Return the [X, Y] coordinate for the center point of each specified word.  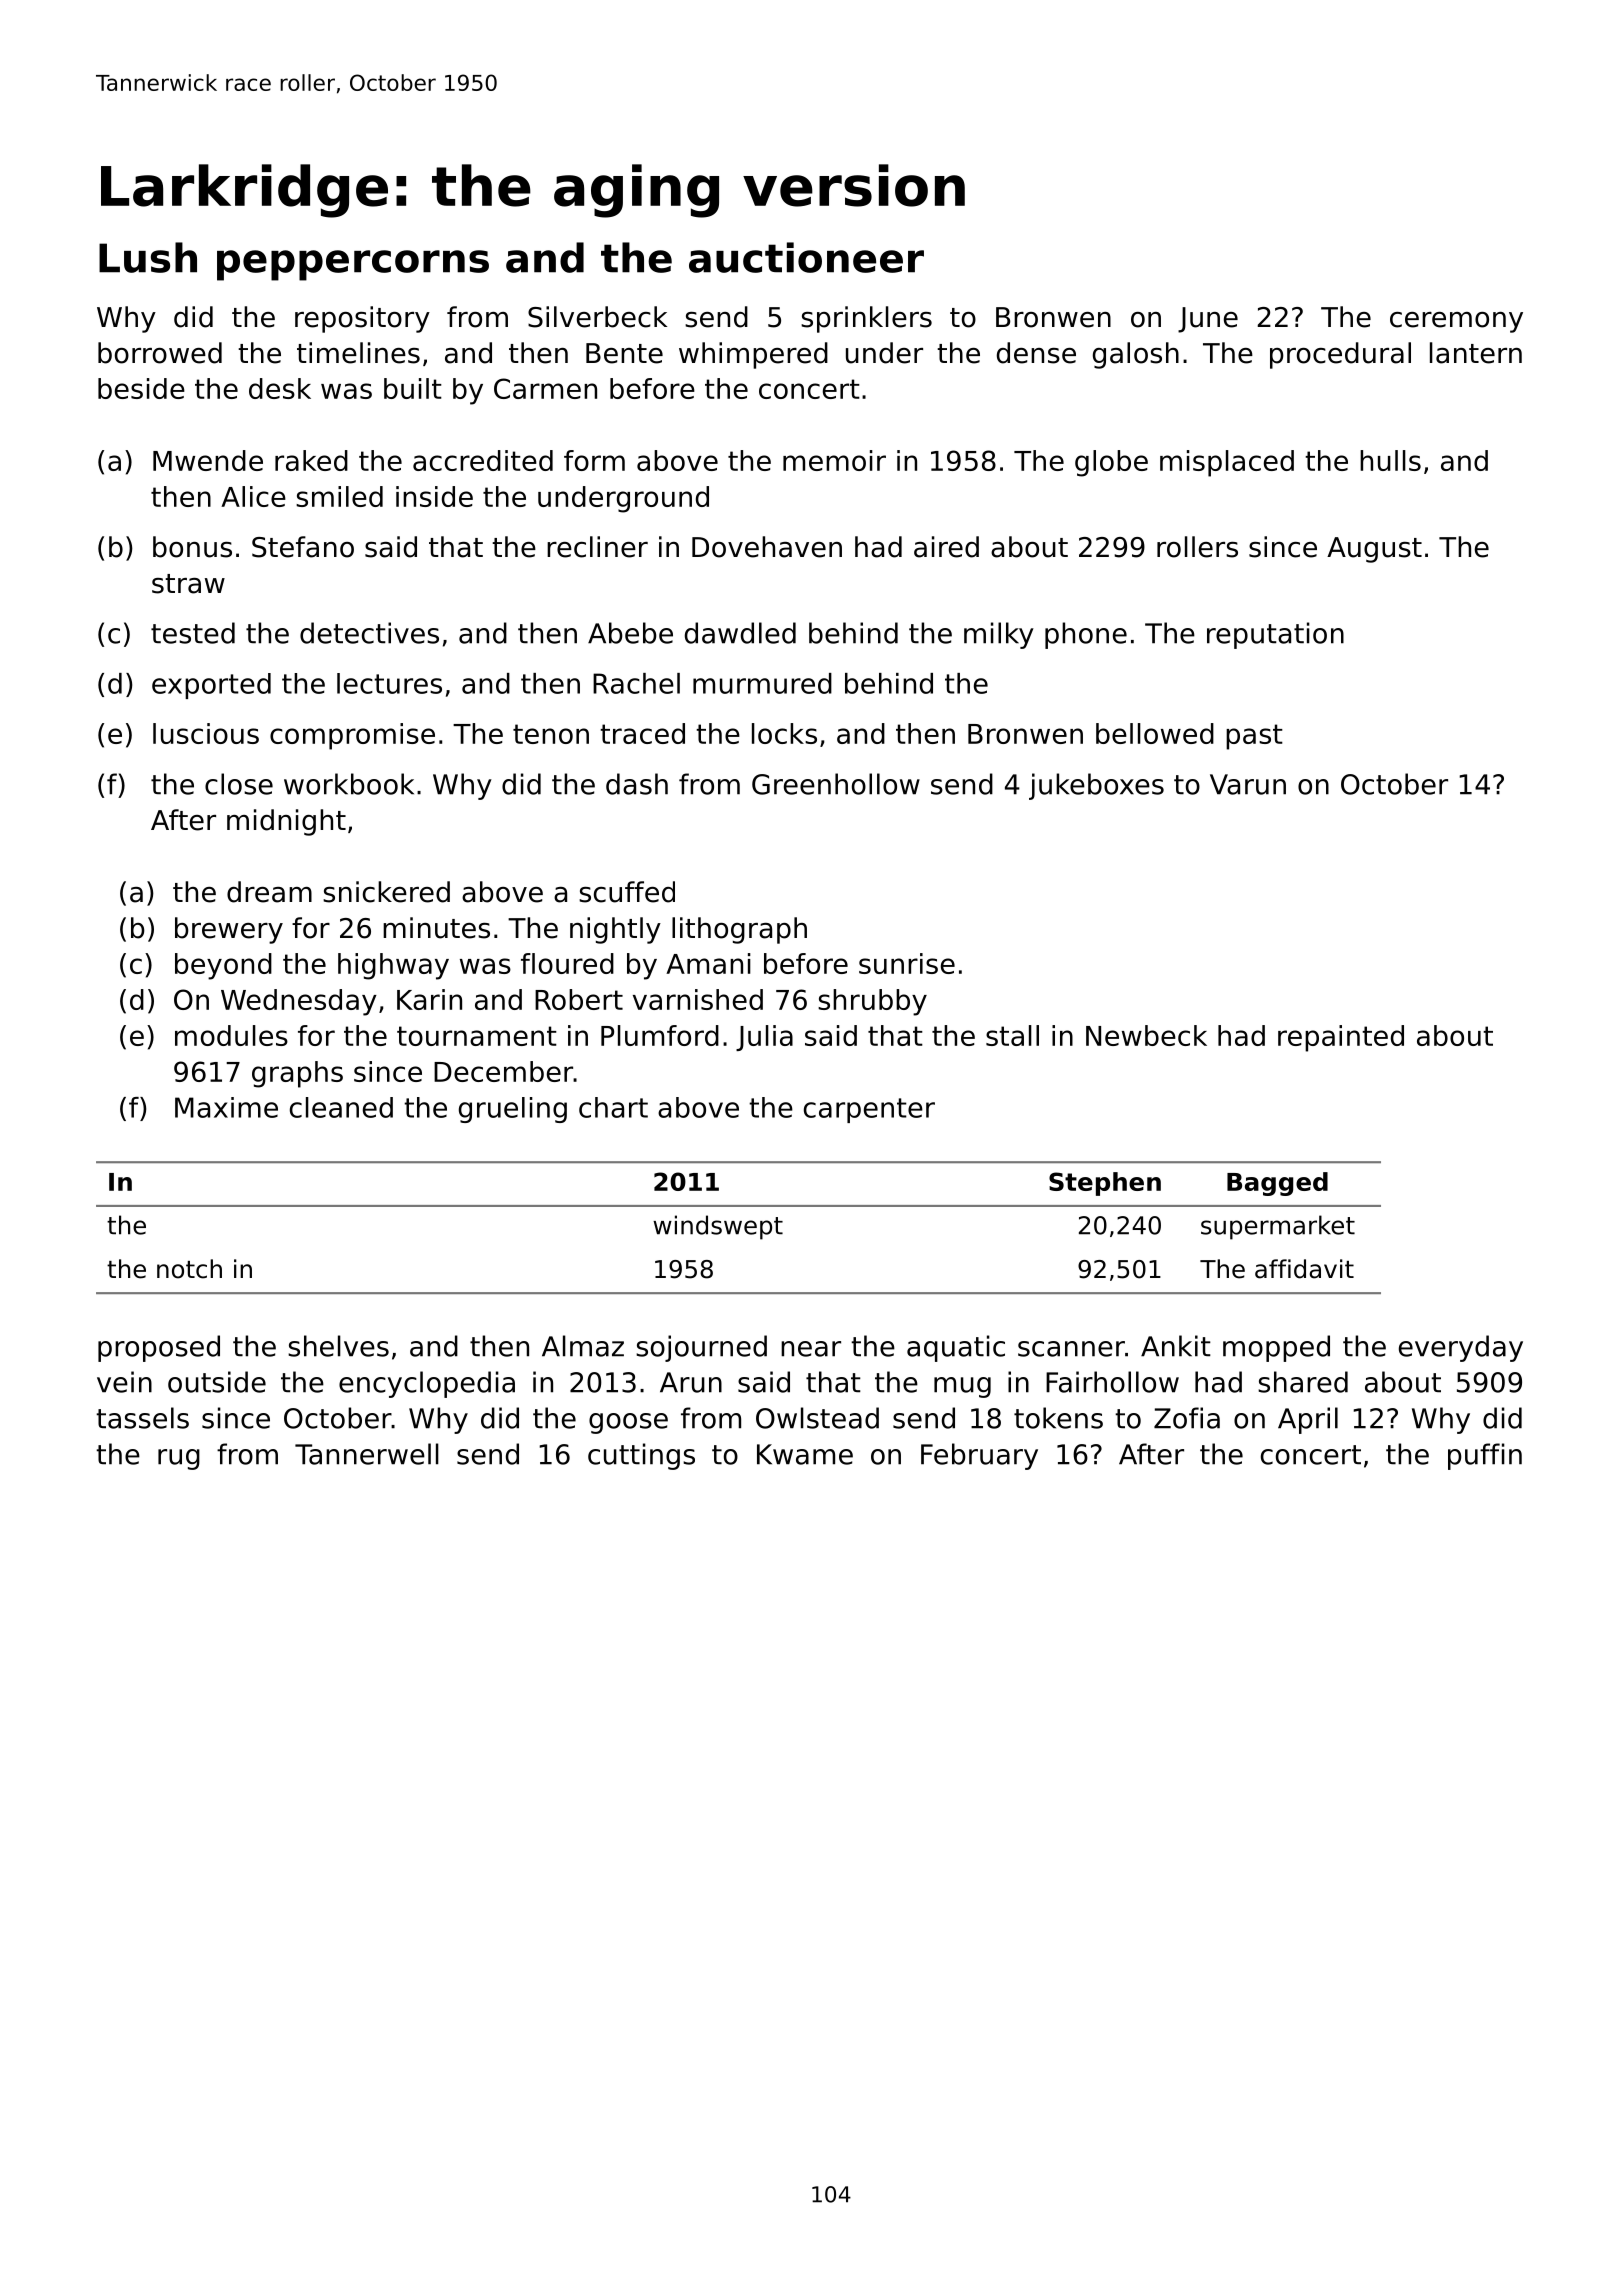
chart [613, 1107]
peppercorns [353, 265]
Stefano [303, 547]
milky [999, 635]
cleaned [341, 1107]
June [1208, 320]
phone [1086, 635]
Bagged [1277, 1184]
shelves [338, 1346]
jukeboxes [1096, 786]
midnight [286, 822]
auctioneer [806, 257]
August [1374, 550]
